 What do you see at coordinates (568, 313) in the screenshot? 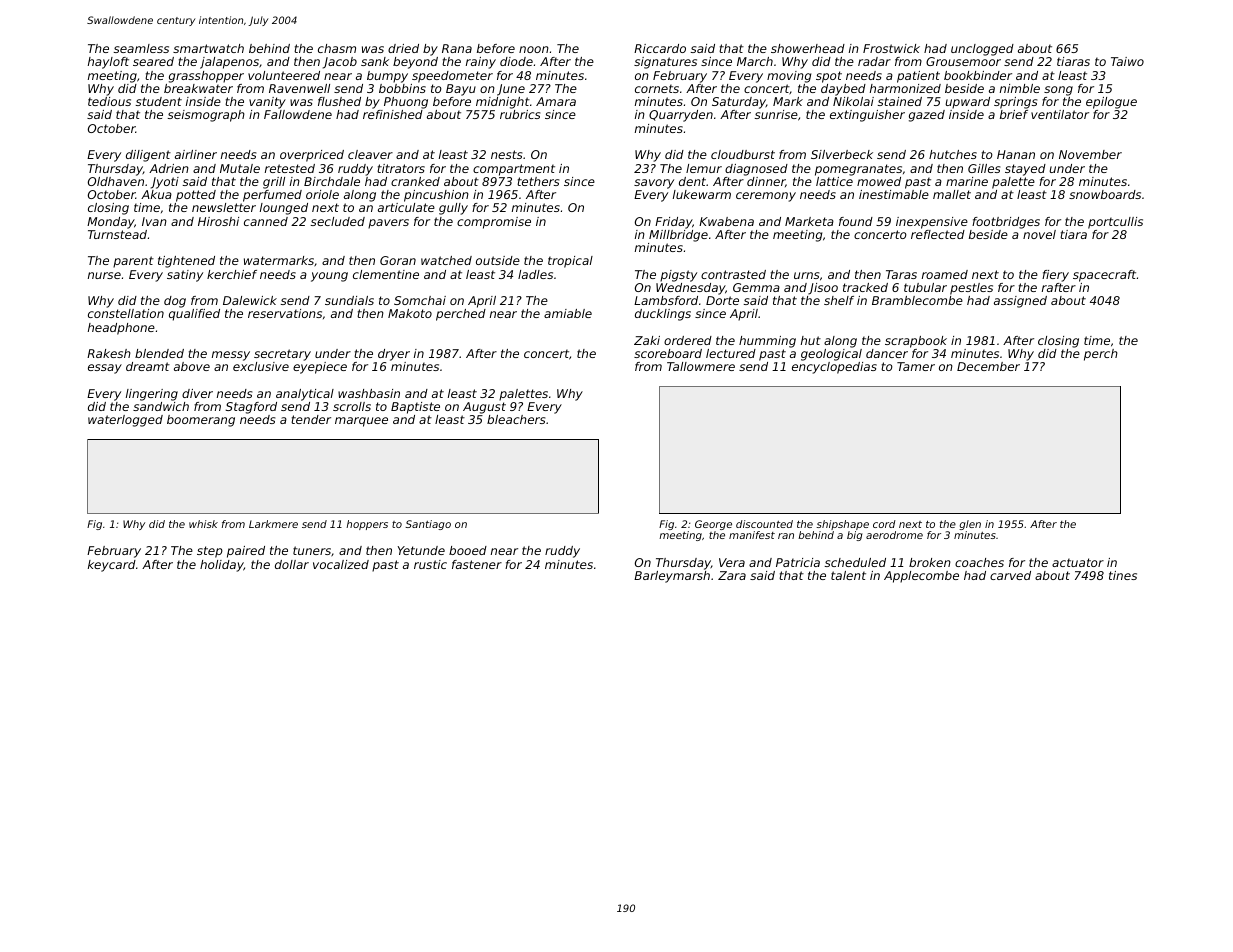
I see `amiable` at bounding box center [568, 313].
